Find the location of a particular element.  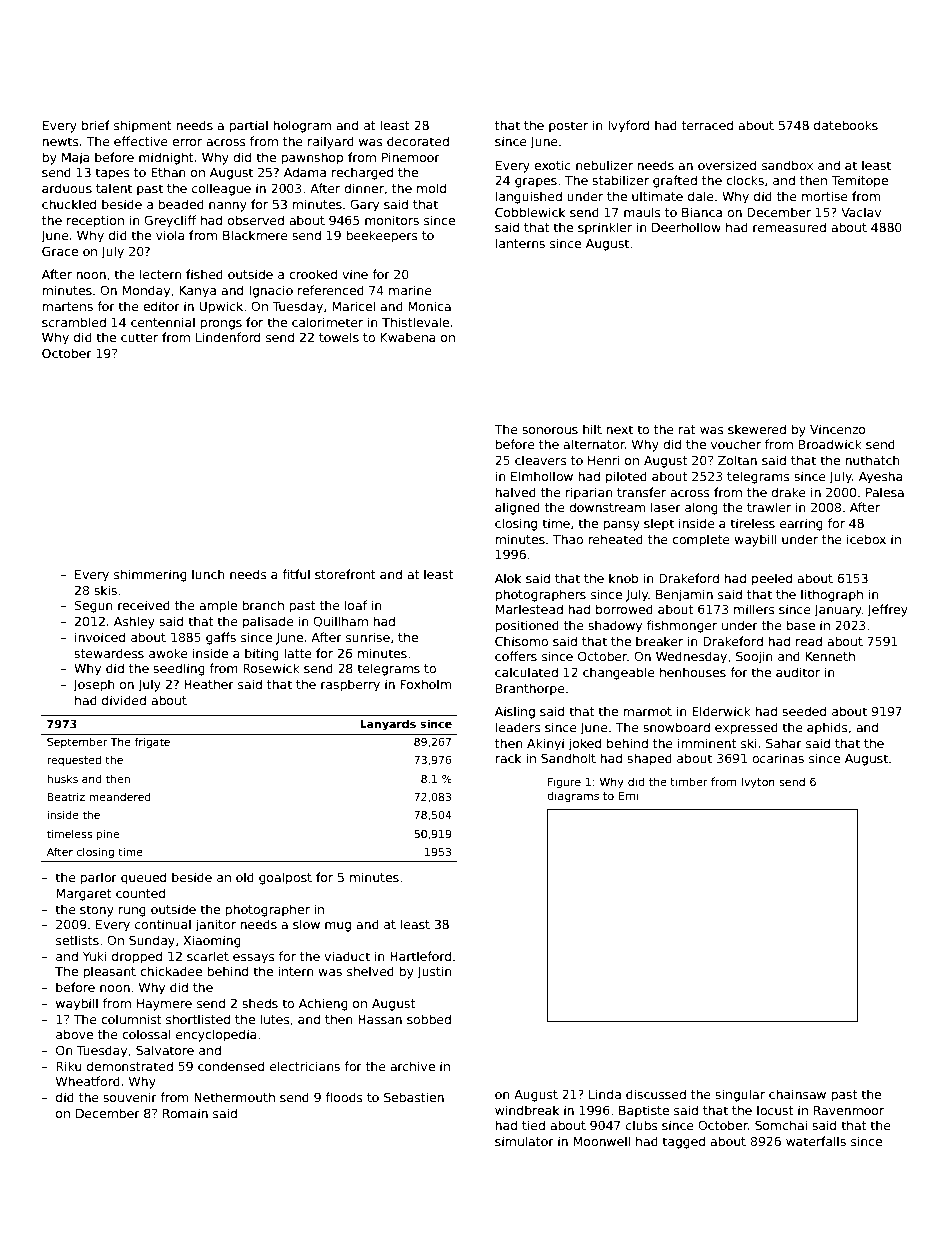

beaded is located at coordinates (181, 204).
